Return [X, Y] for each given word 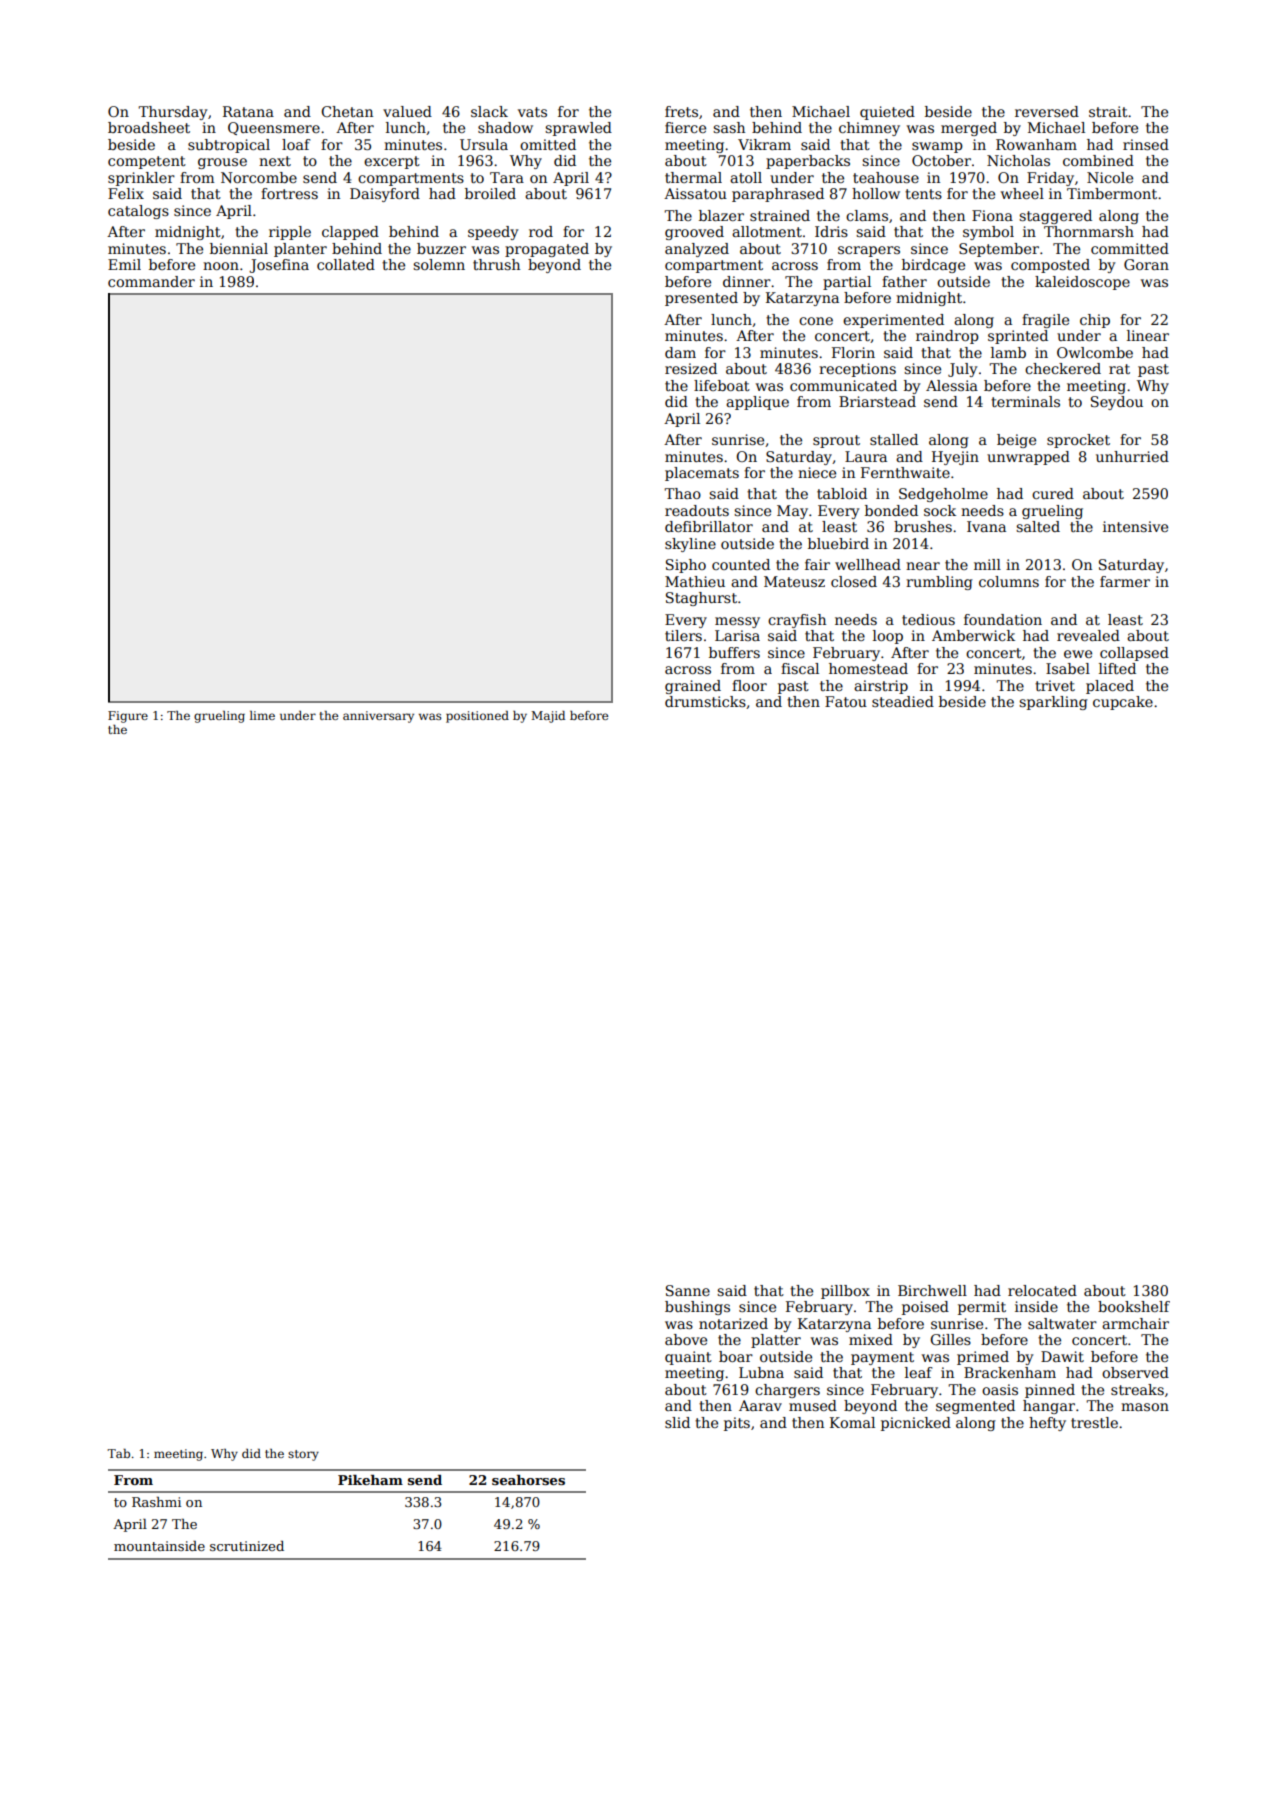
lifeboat [722, 385]
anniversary [378, 717]
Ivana [986, 526]
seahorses [528, 1480]
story [303, 1455]
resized [691, 368]
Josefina [279, 266]
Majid [548, 717]
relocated [1042, 1290]
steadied [903, 701]
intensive [1135, 526]
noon [221, 266]
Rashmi [156, 1502]
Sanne [688, 1290]
